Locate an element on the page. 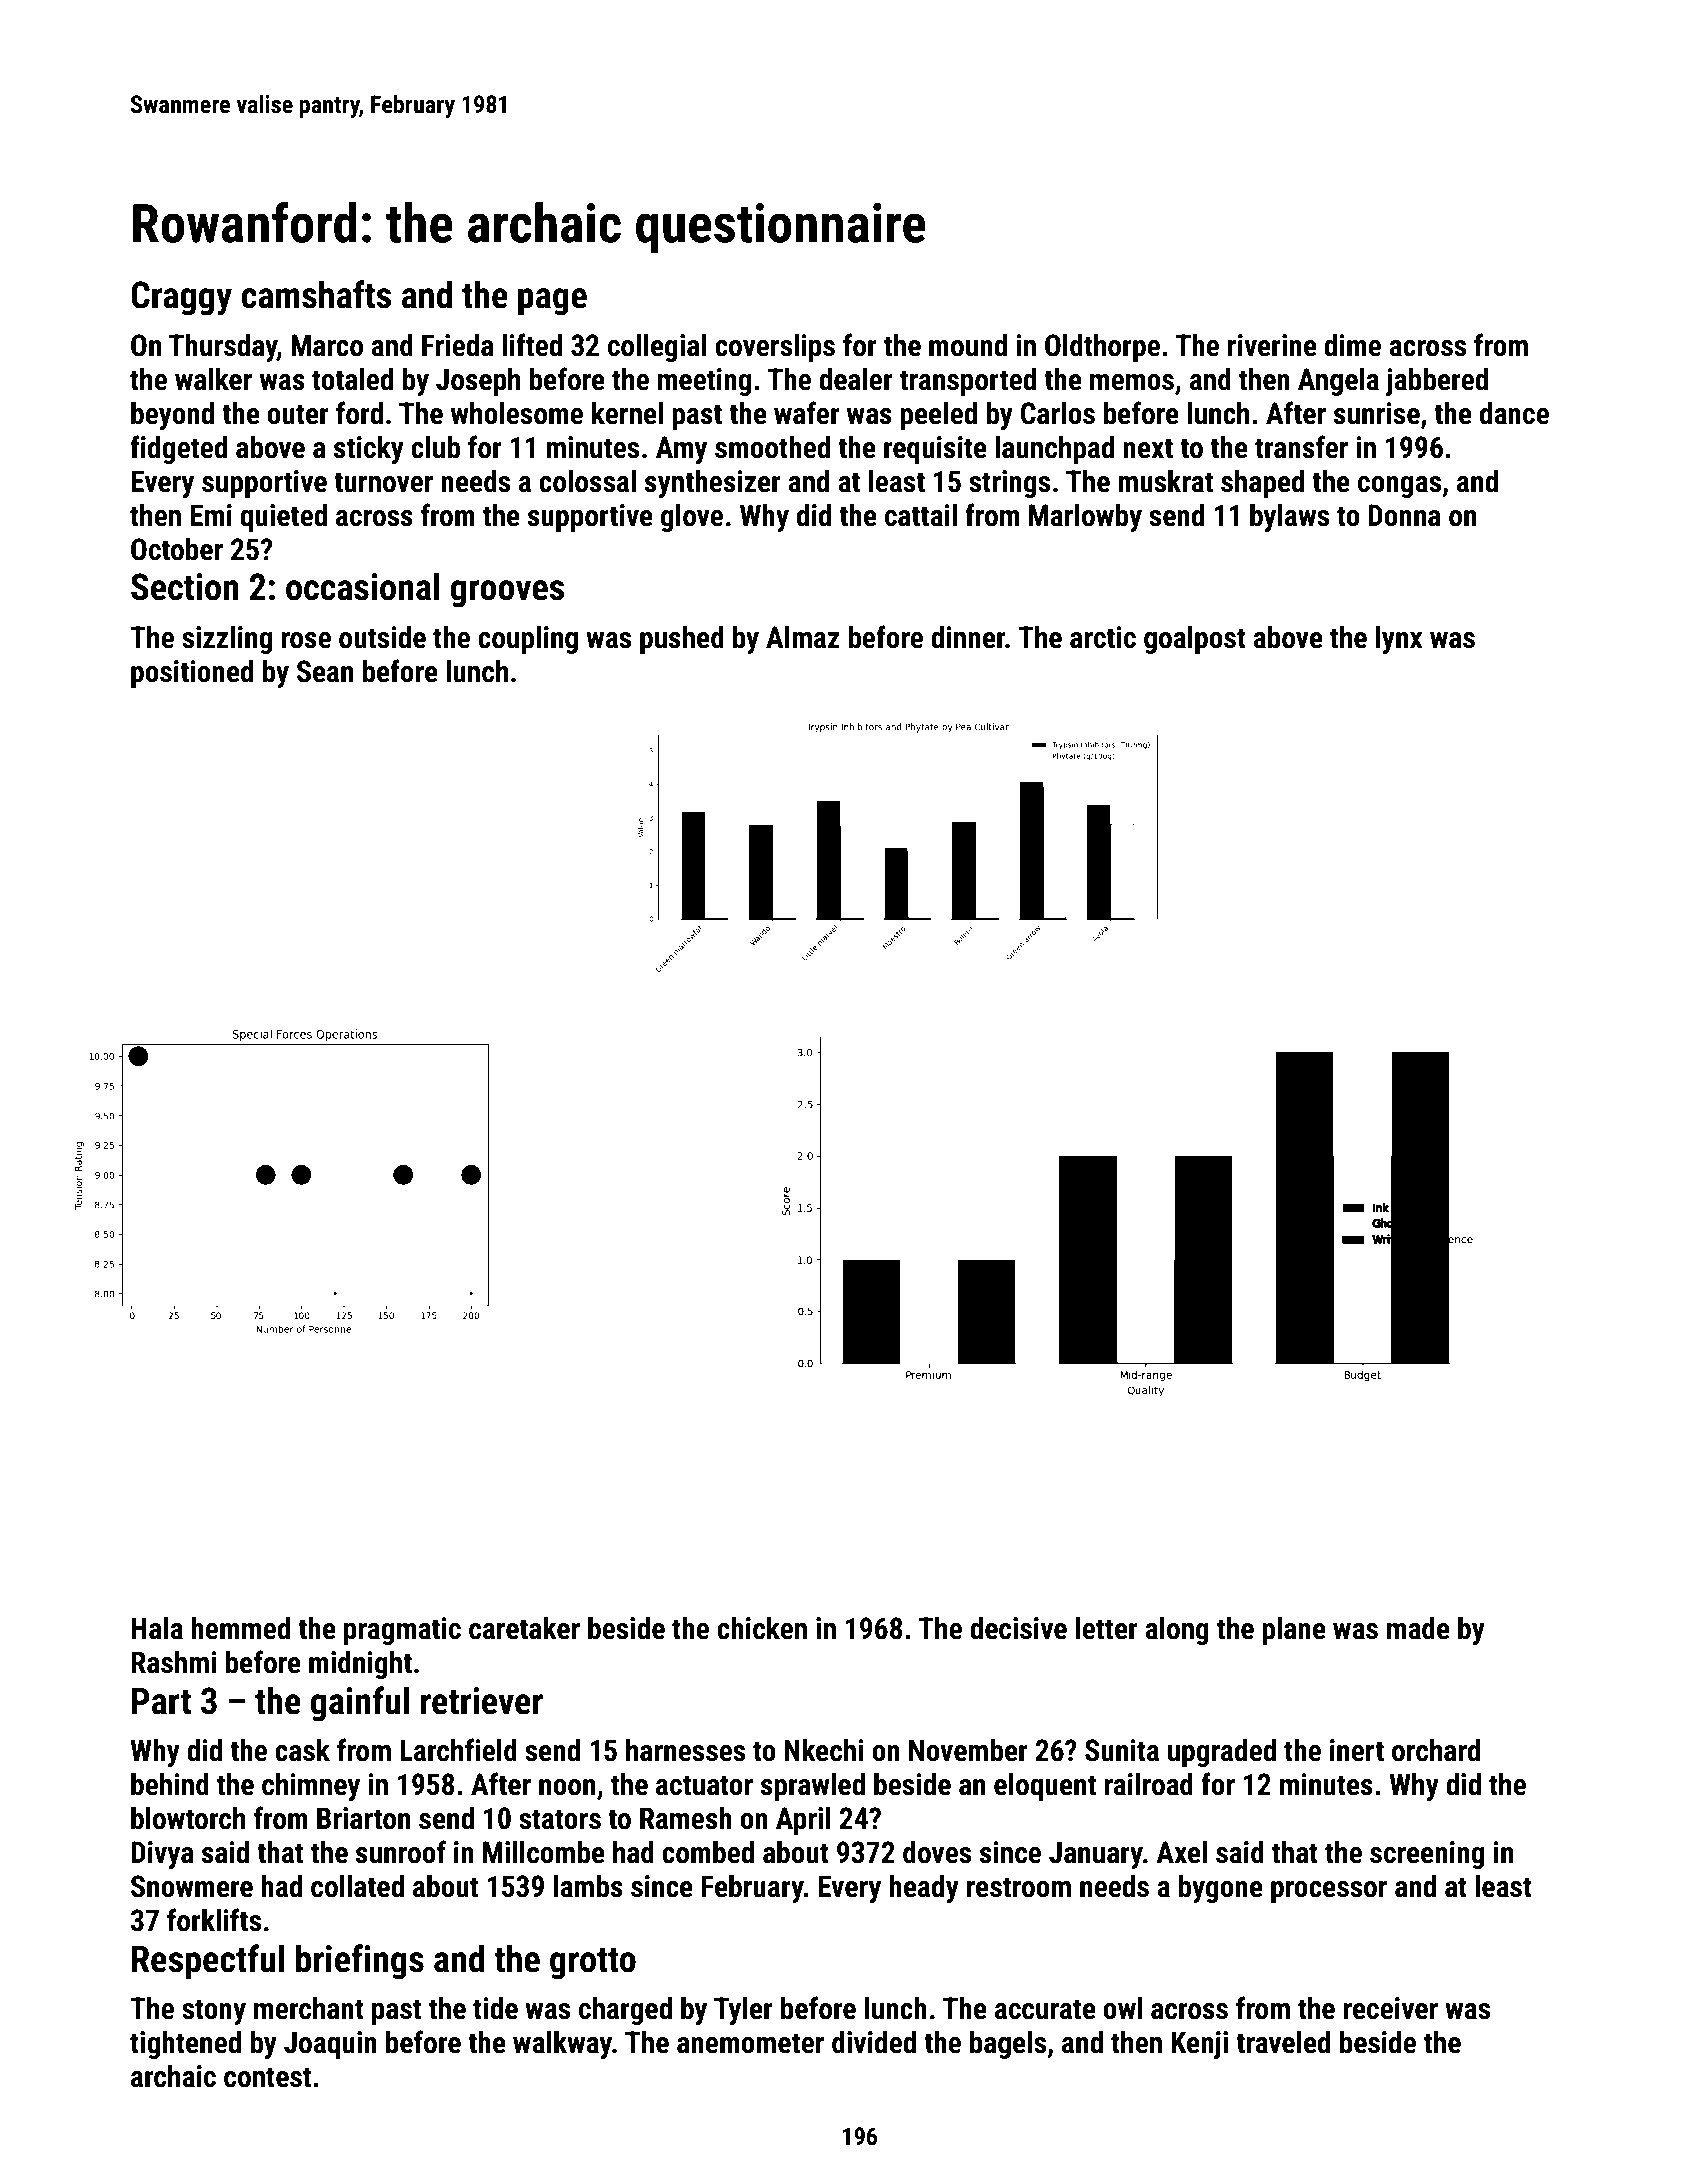 The image size is (1683, 2178). riverine is located at coordinates (1272, 345).
